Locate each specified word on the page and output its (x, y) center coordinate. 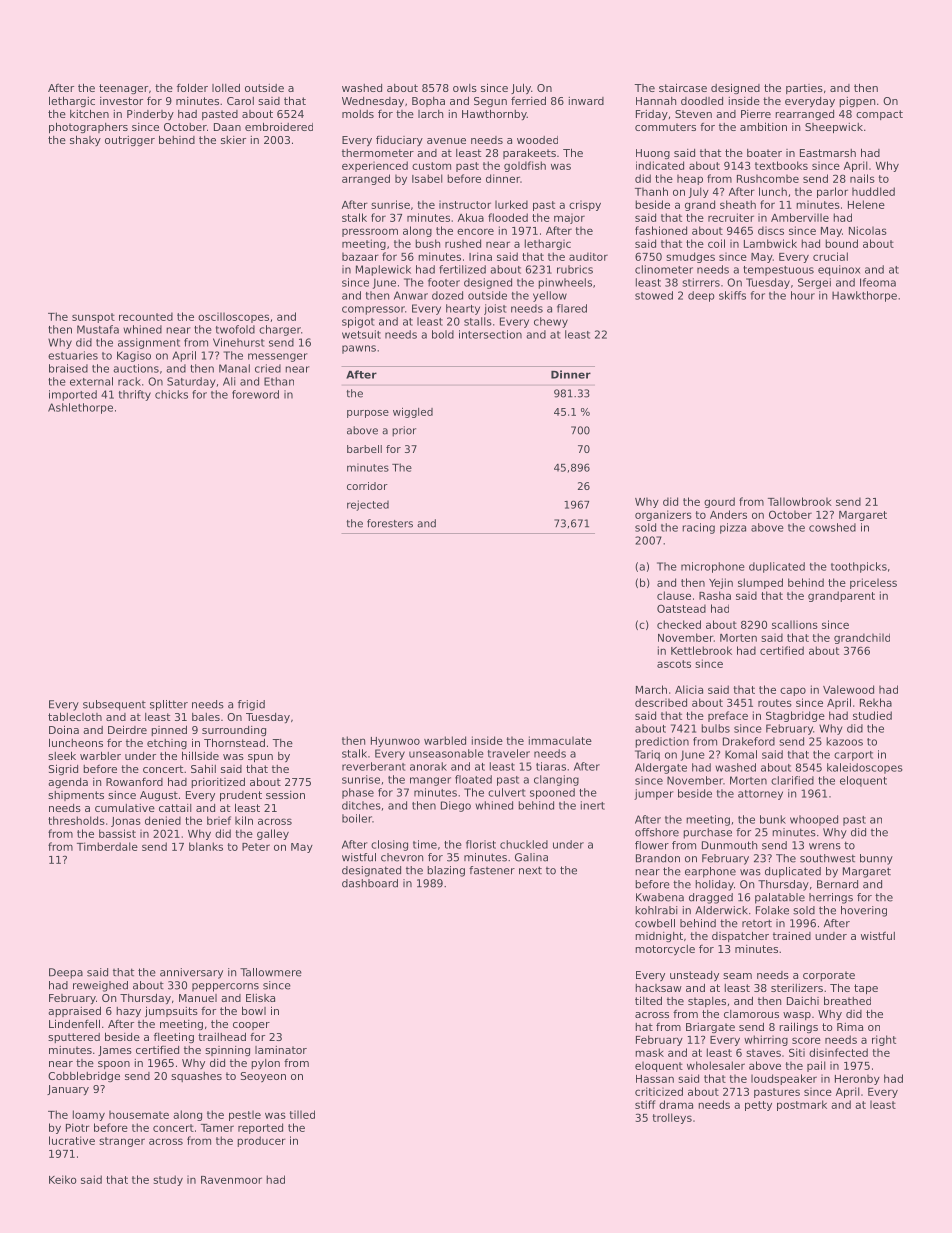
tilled (302, 1114)
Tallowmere (271, 972)
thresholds (76, 820)
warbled (445, 740)
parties (804, 89)
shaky (85, 140)
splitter (169, 705)
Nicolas (868, 230)
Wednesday (373, 102)
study (168, 1180)
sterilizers (797, 988)
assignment (149, 343)
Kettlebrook (701, 650)
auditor (588, 256)
